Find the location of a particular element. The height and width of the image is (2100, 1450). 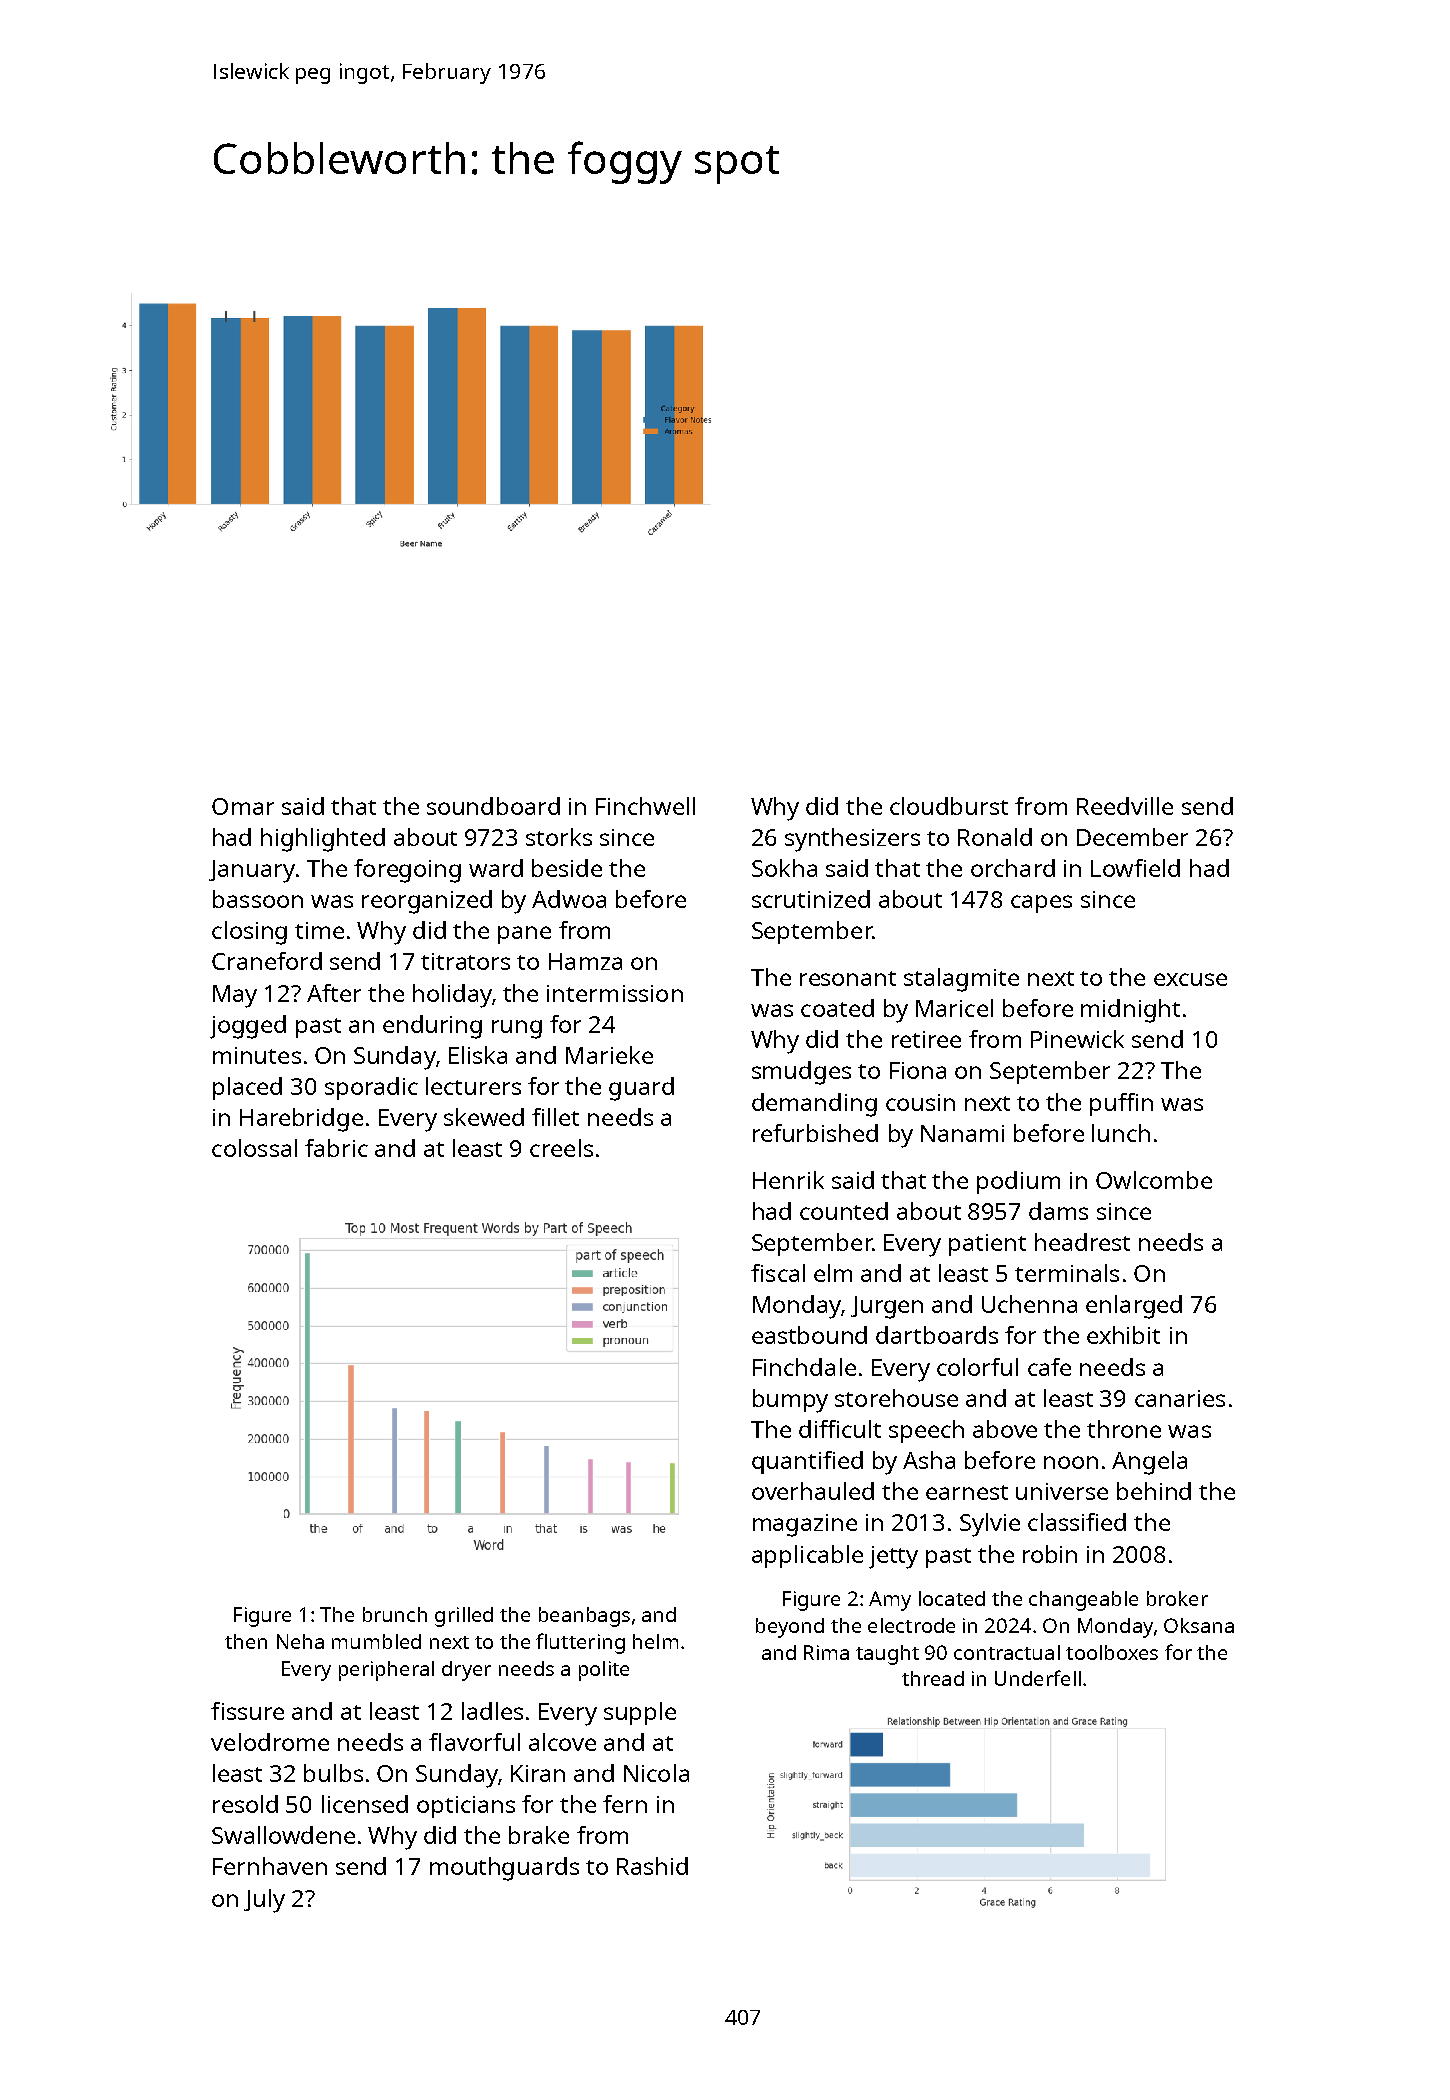

Rashid is located at coordinates (652, 1866).
